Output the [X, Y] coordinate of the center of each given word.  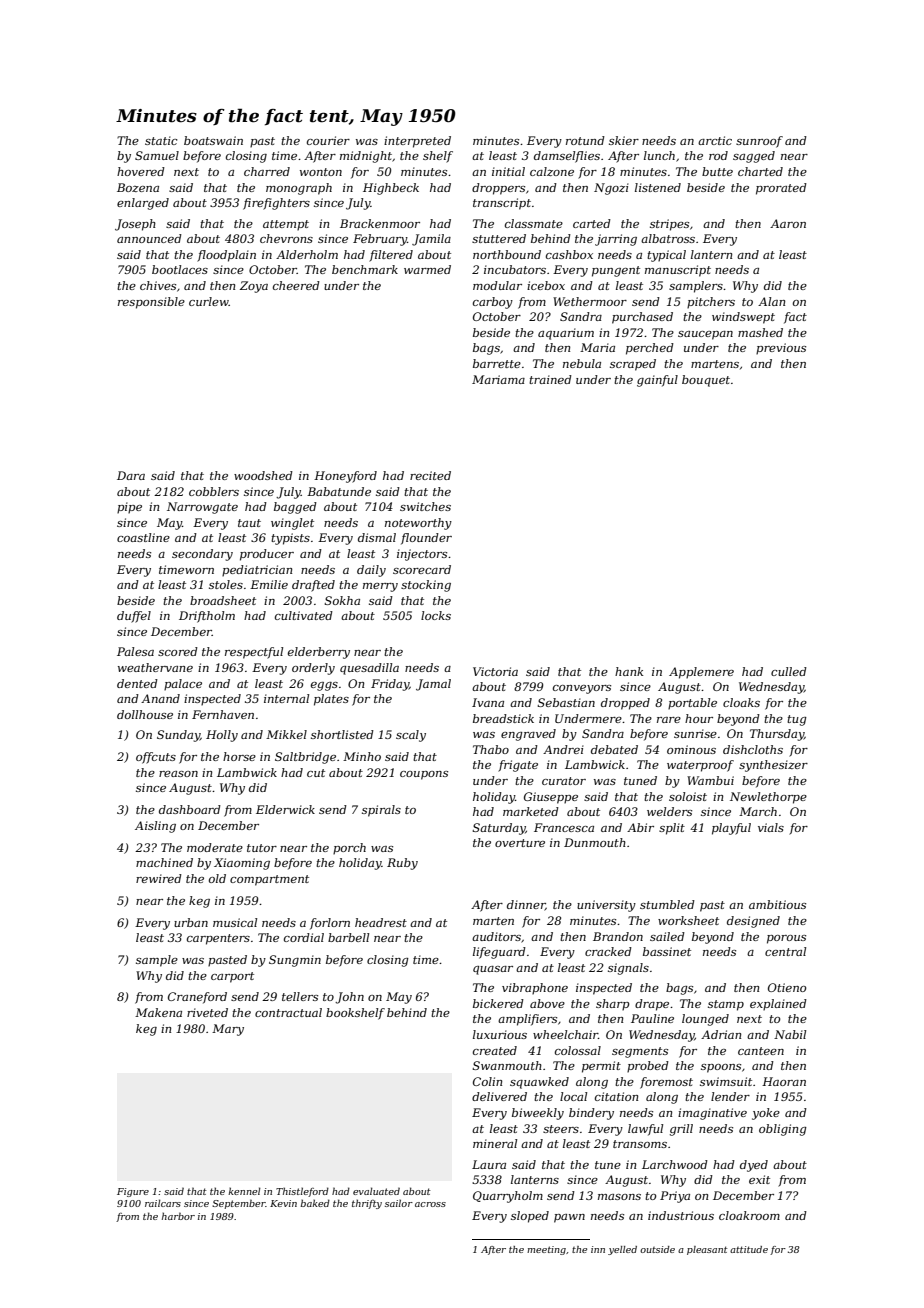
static [161, 140]
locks [436, 615]
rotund [585, 140]
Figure [133, 1192]
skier [624, 140]
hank [629, 671]
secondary [202, 555]
